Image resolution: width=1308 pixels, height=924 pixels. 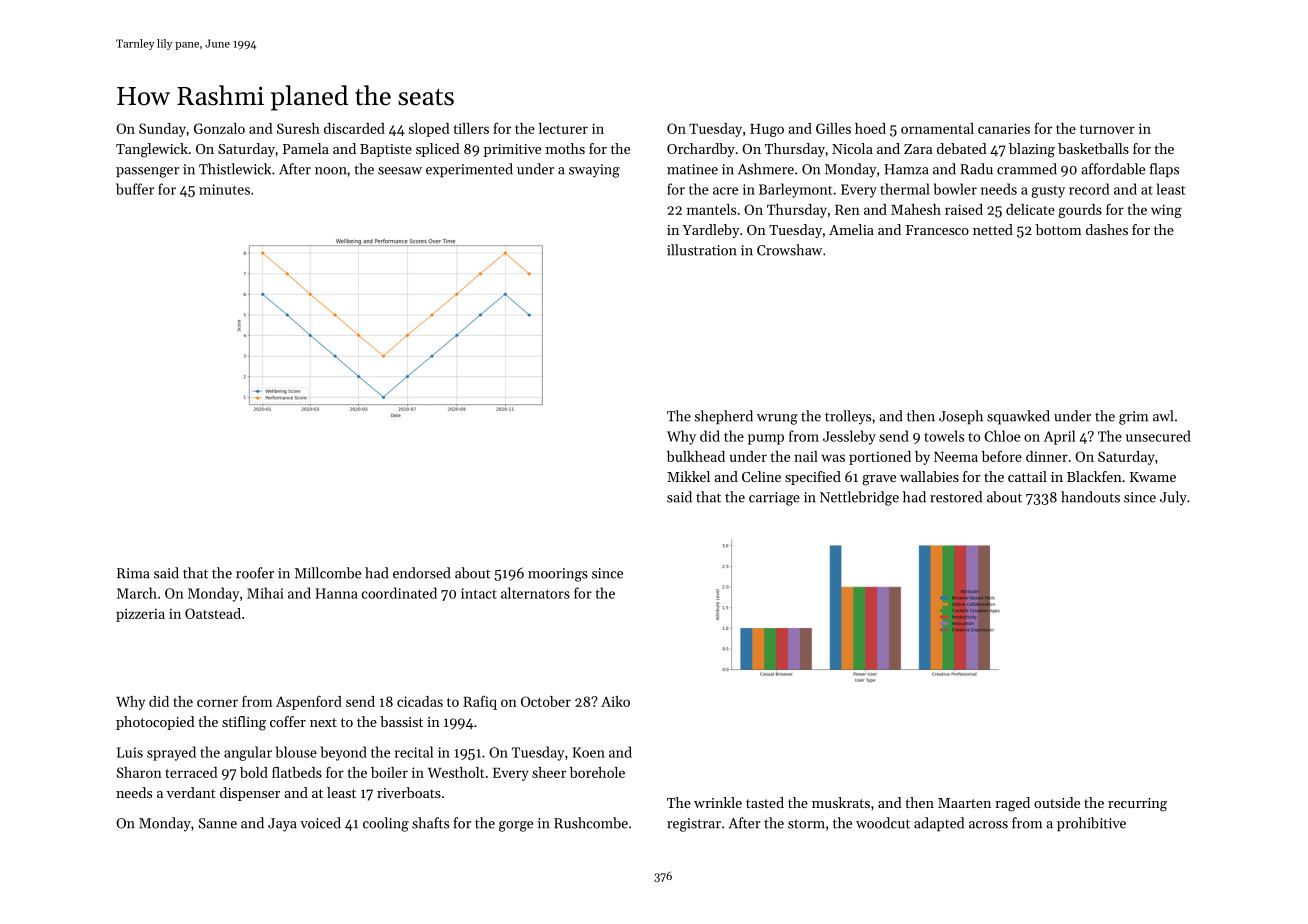 I want to click on Yardleby, so click(x=711, y=231).
